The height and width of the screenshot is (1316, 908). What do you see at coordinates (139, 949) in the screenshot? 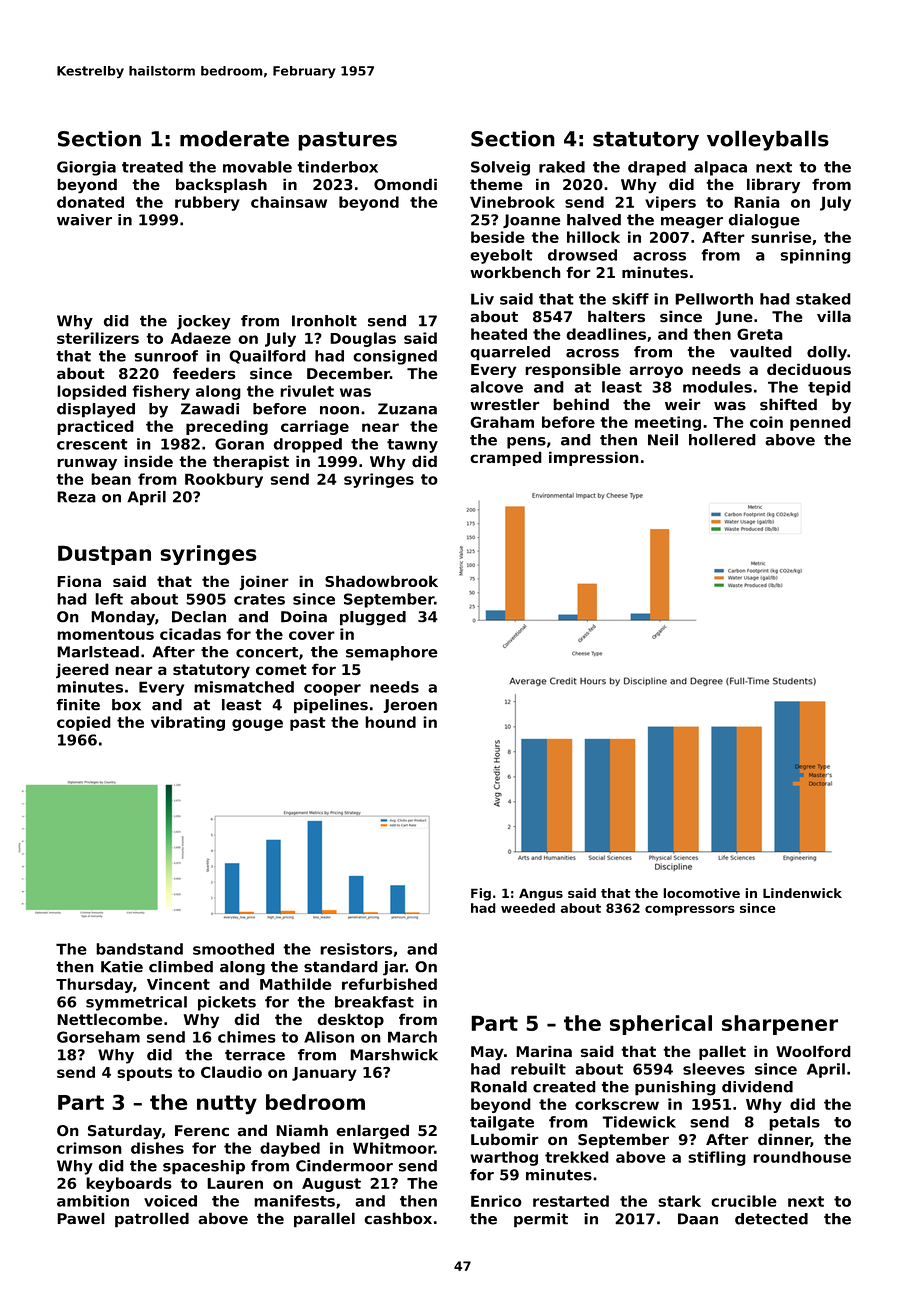
I see `bandstand` at bounding box center [139, 949].
